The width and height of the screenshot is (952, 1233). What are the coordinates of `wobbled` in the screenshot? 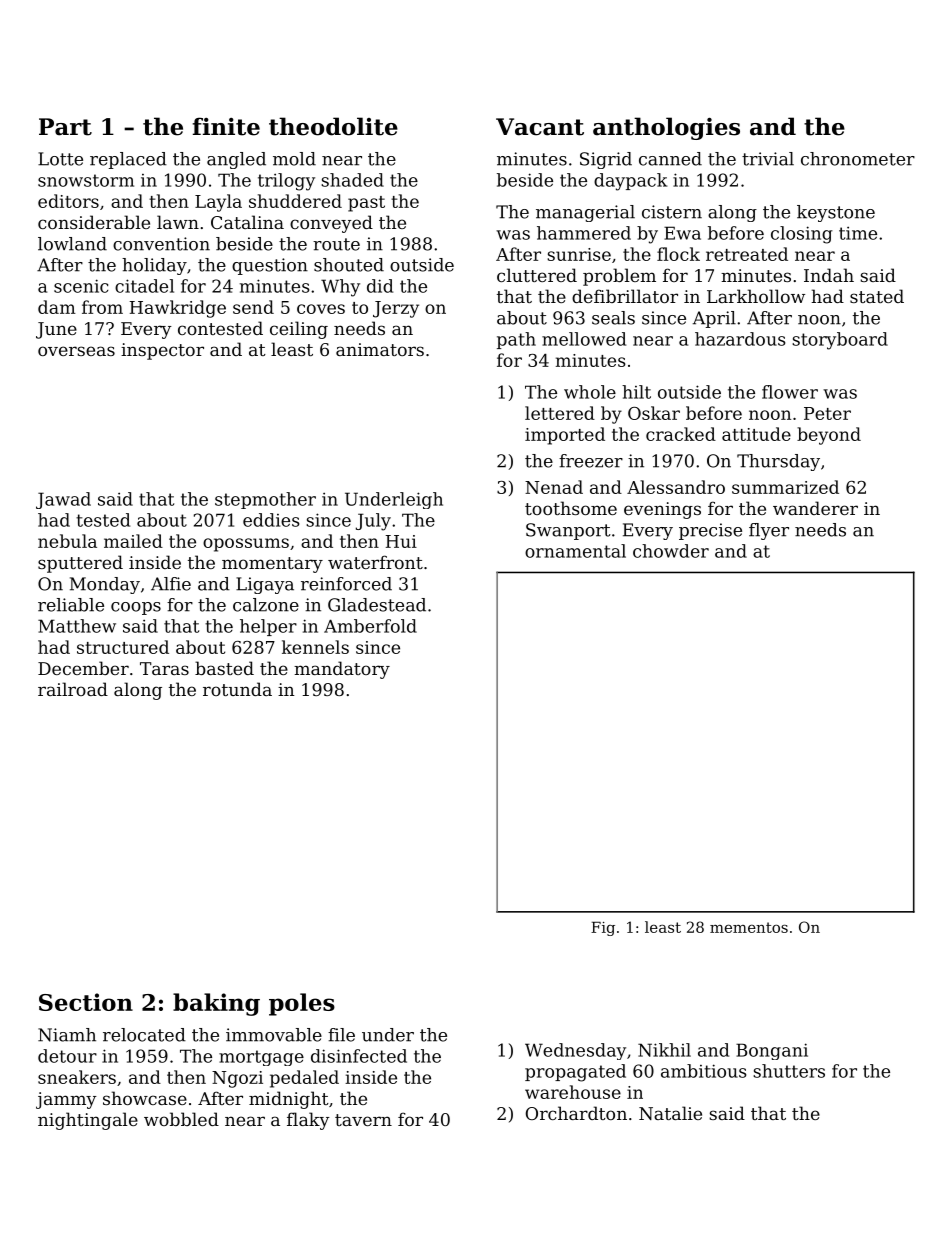 It's located at (181, 1119).
